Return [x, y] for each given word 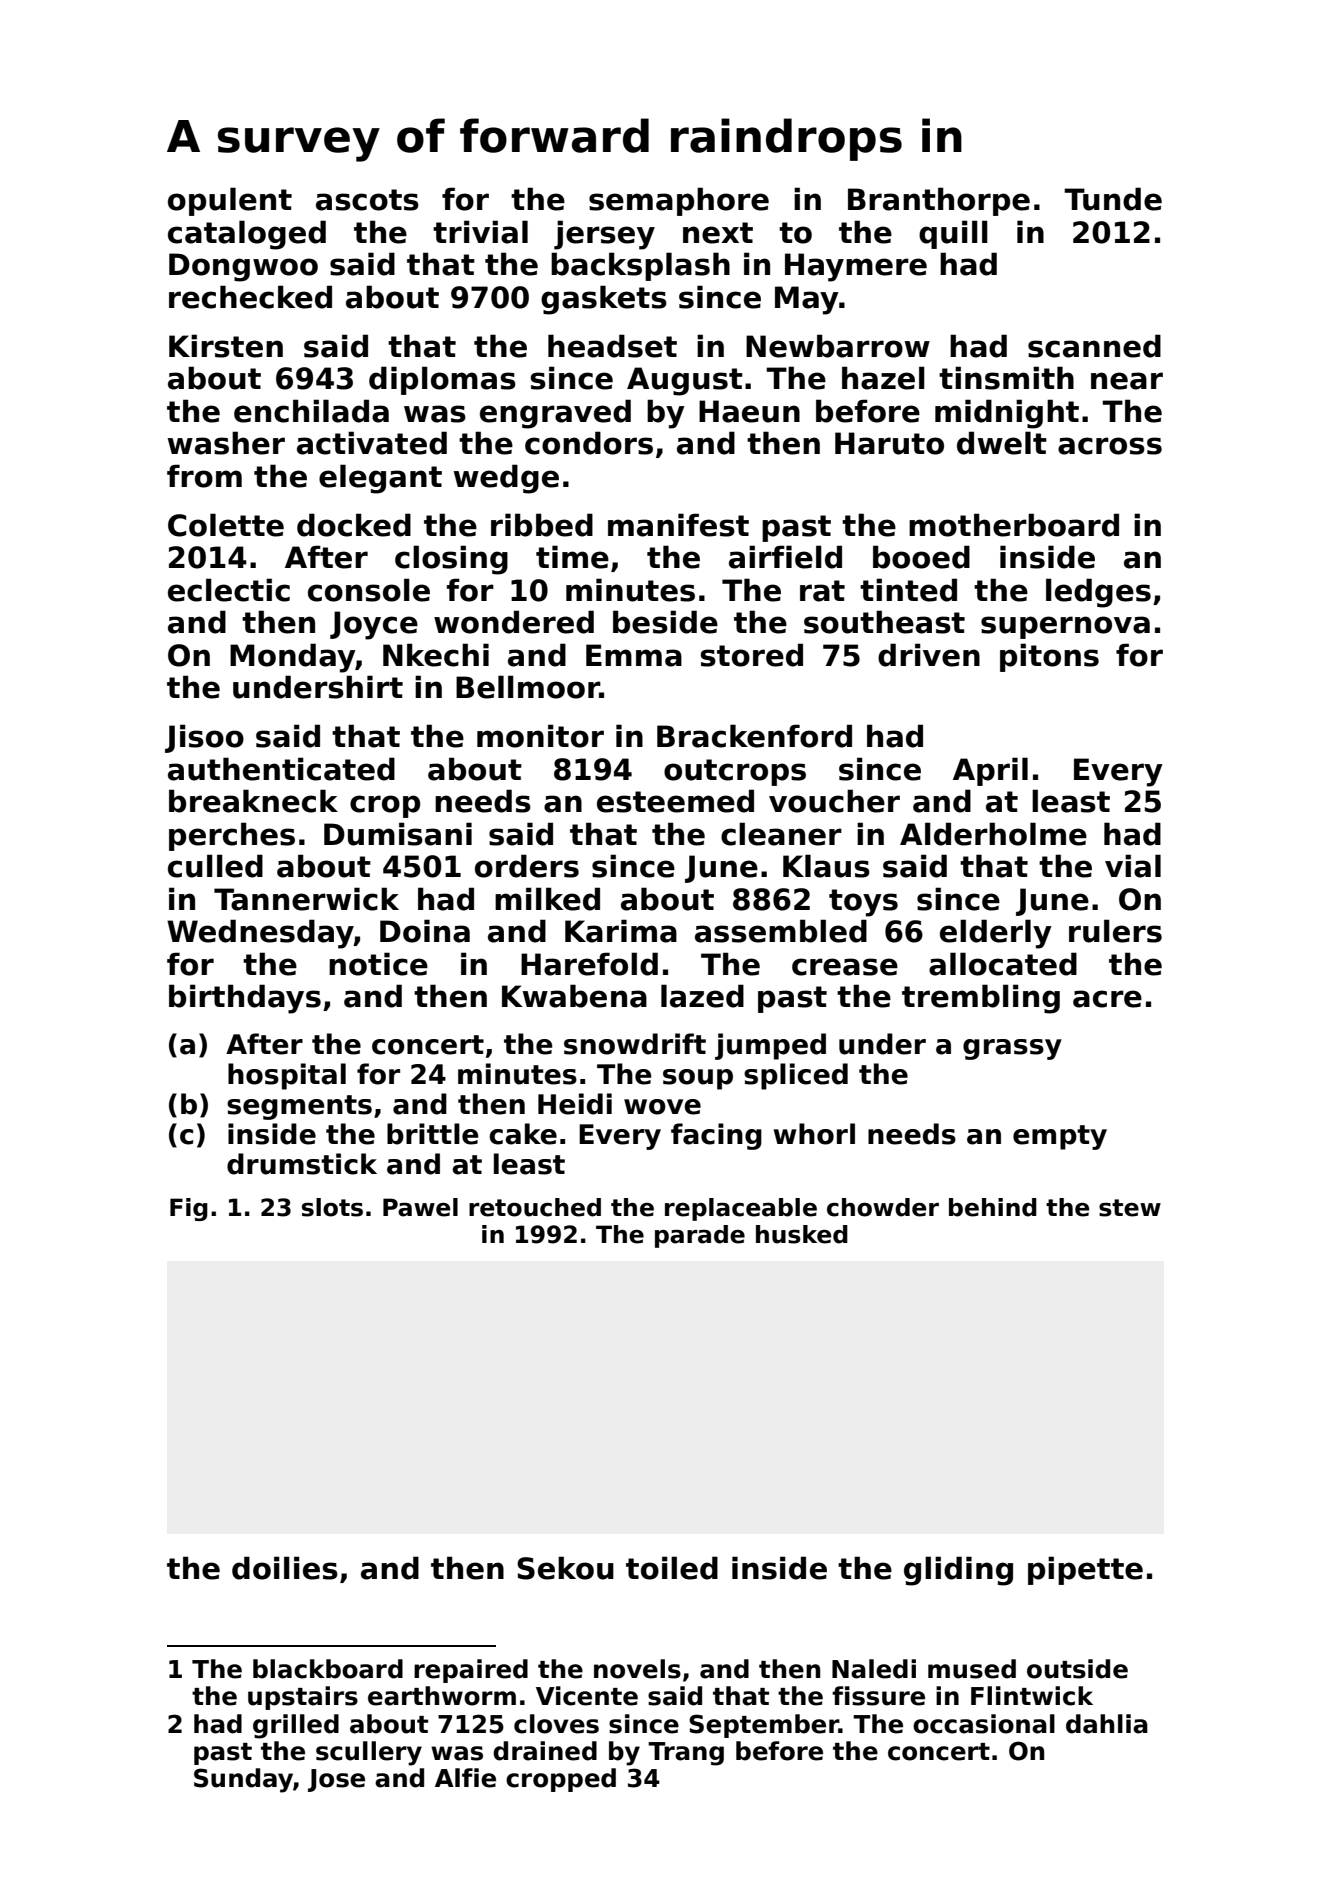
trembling [981, 999]
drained [545, 1751]
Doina [425, 931]
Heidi [575, 1104]
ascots [367, 200]
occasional [984, 1724]
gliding [958, 1571]
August [685, 381]
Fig [189, 1209]
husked [802, 1234]
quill [953, 234]
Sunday [243, 1780]
